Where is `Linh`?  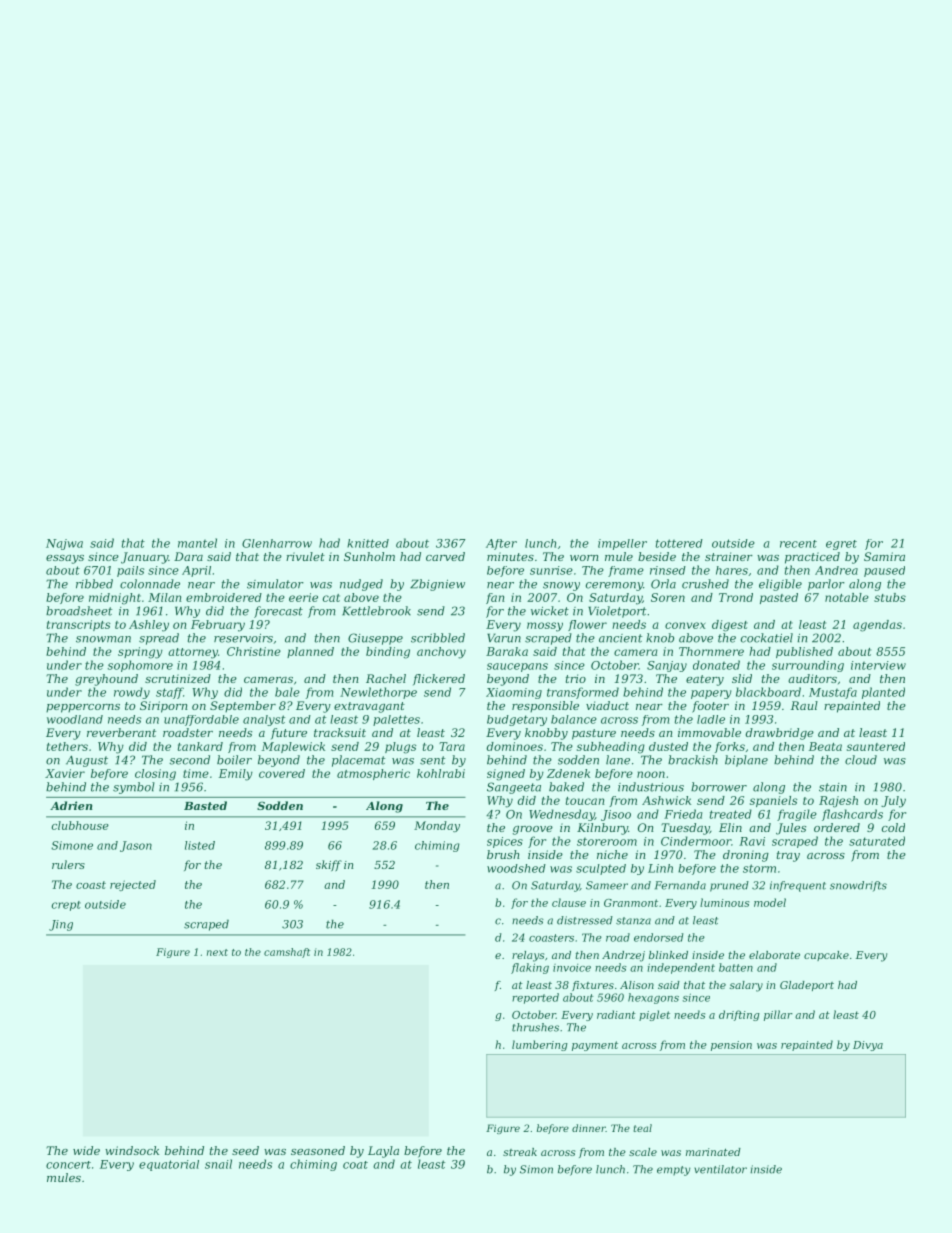 Linh is located at coordinates (660, 868).
